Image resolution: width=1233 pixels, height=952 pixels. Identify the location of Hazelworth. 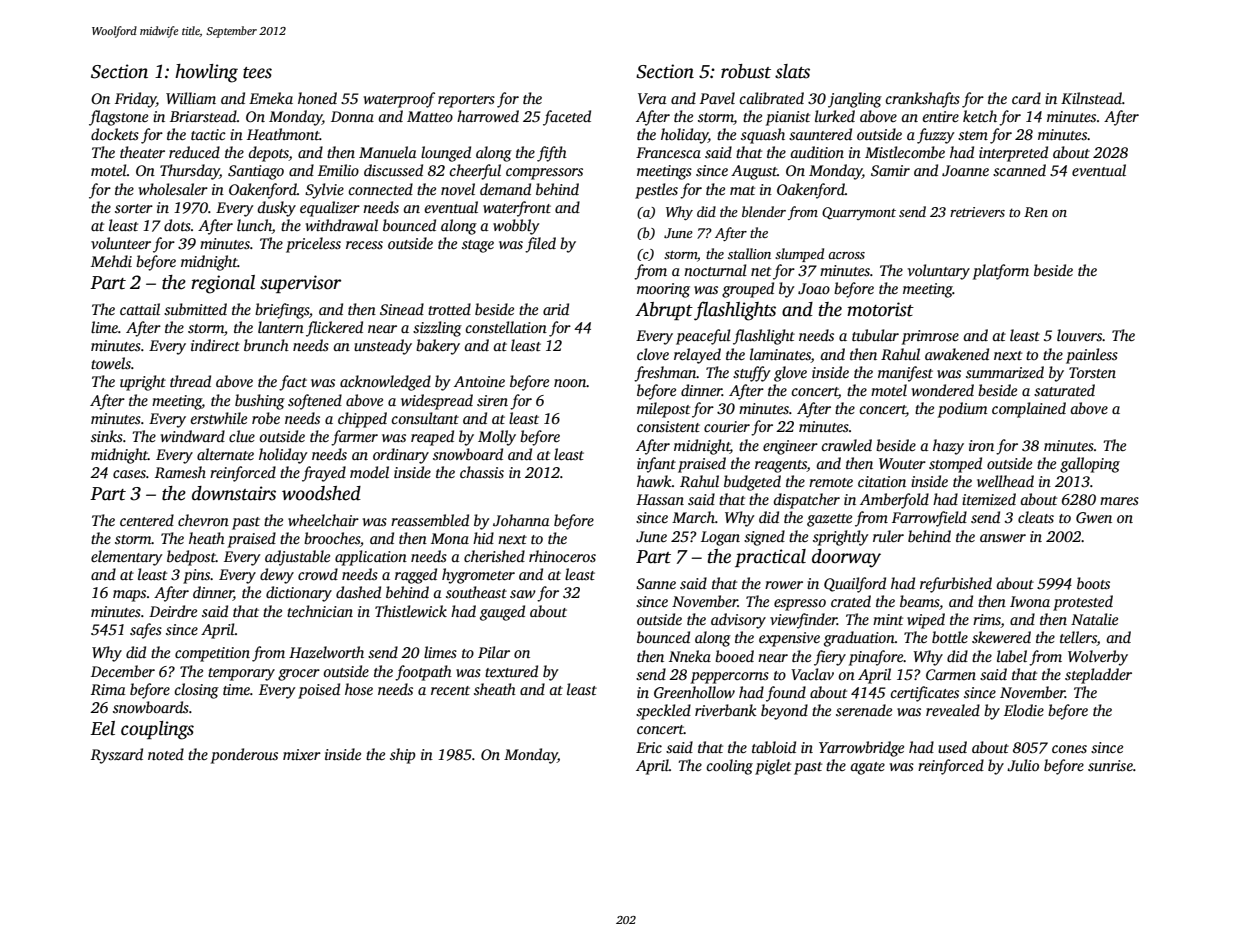
(326, 652).
